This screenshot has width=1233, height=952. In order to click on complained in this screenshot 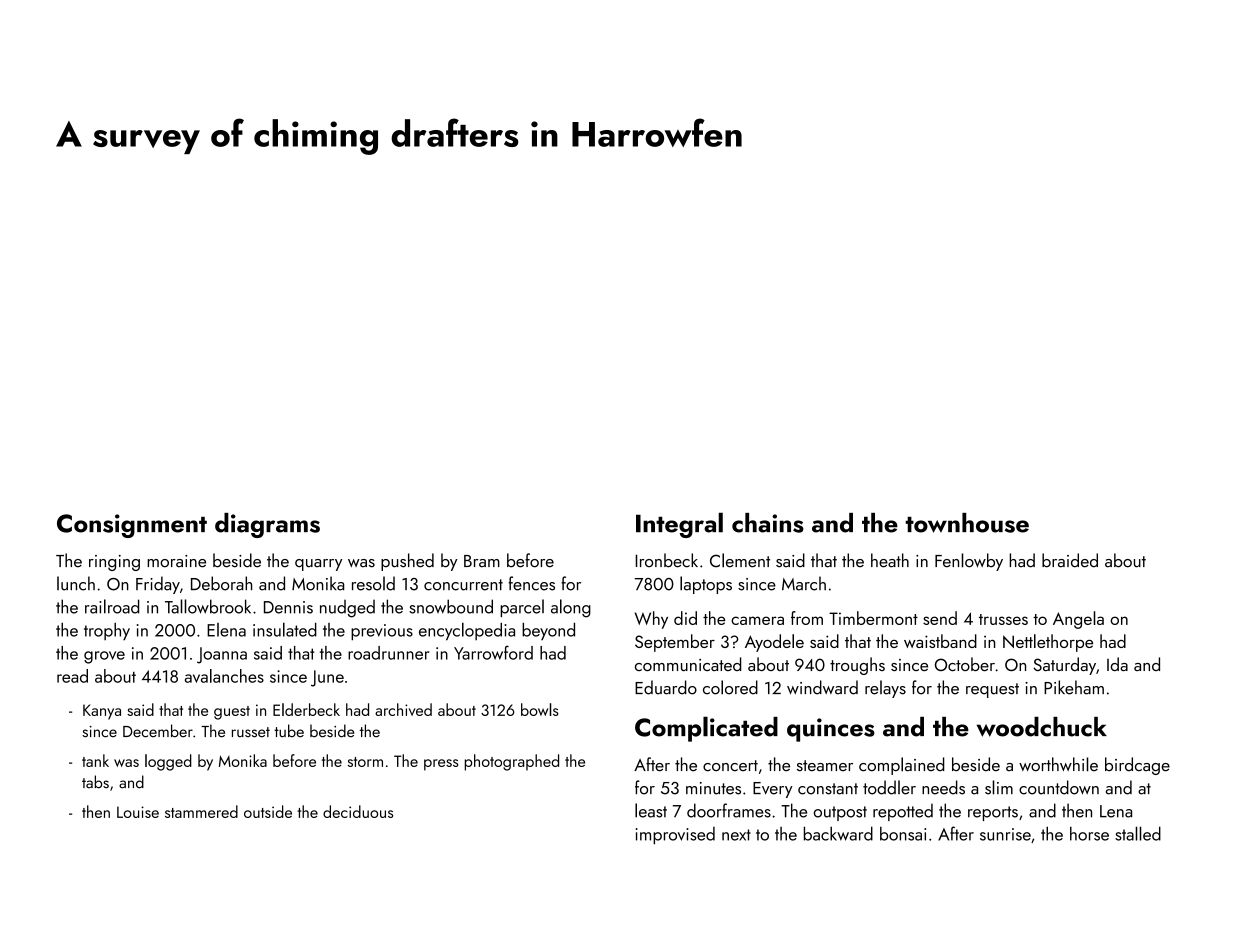, I will do `click(901, 766)`.
